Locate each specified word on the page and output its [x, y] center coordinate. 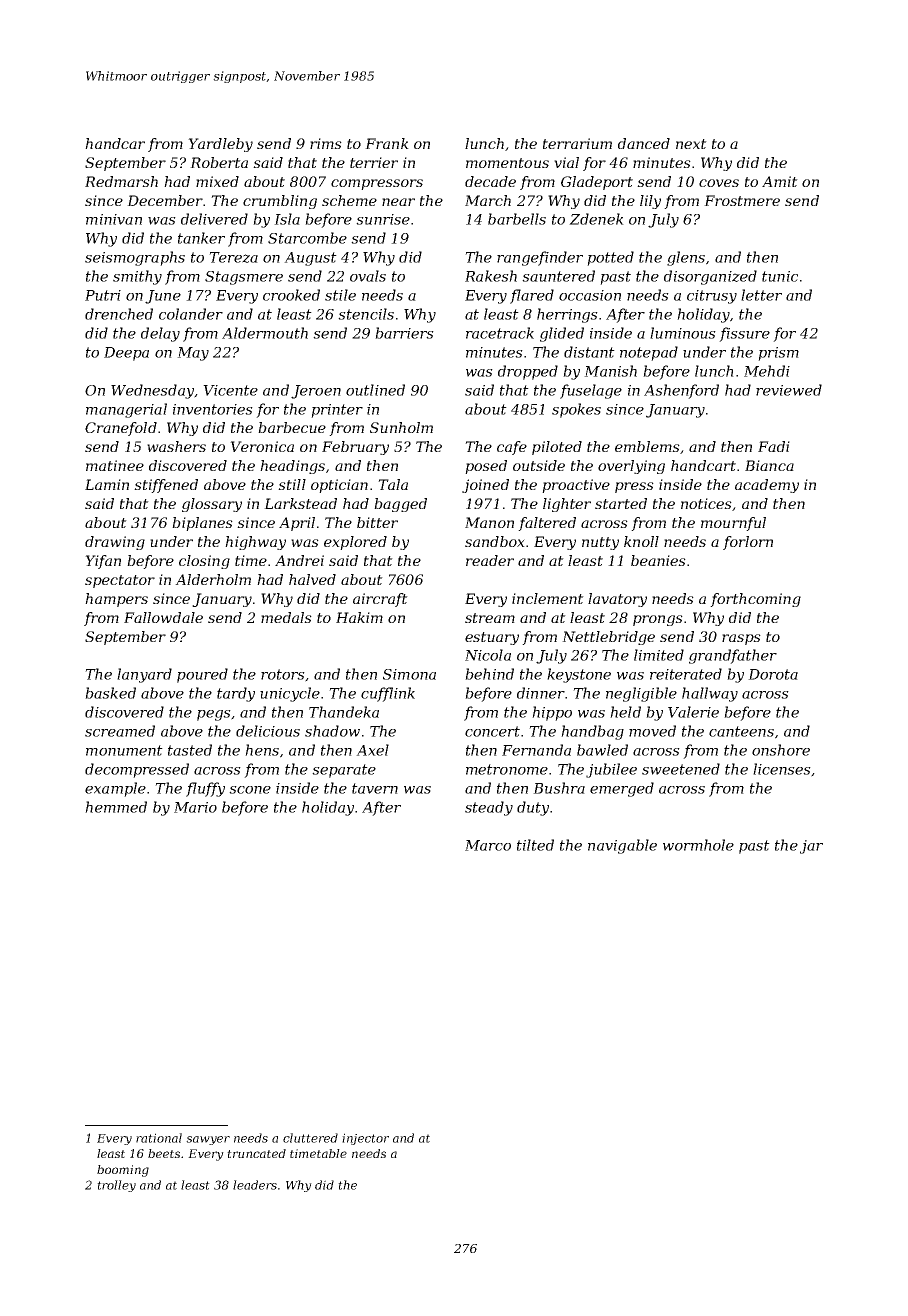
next [691, 144]
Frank [387, 143]
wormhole [698, 845]
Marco [488, 845]
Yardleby [220, 145]
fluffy [205, 789]
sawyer [208, 1140]
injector [365, 1139]
